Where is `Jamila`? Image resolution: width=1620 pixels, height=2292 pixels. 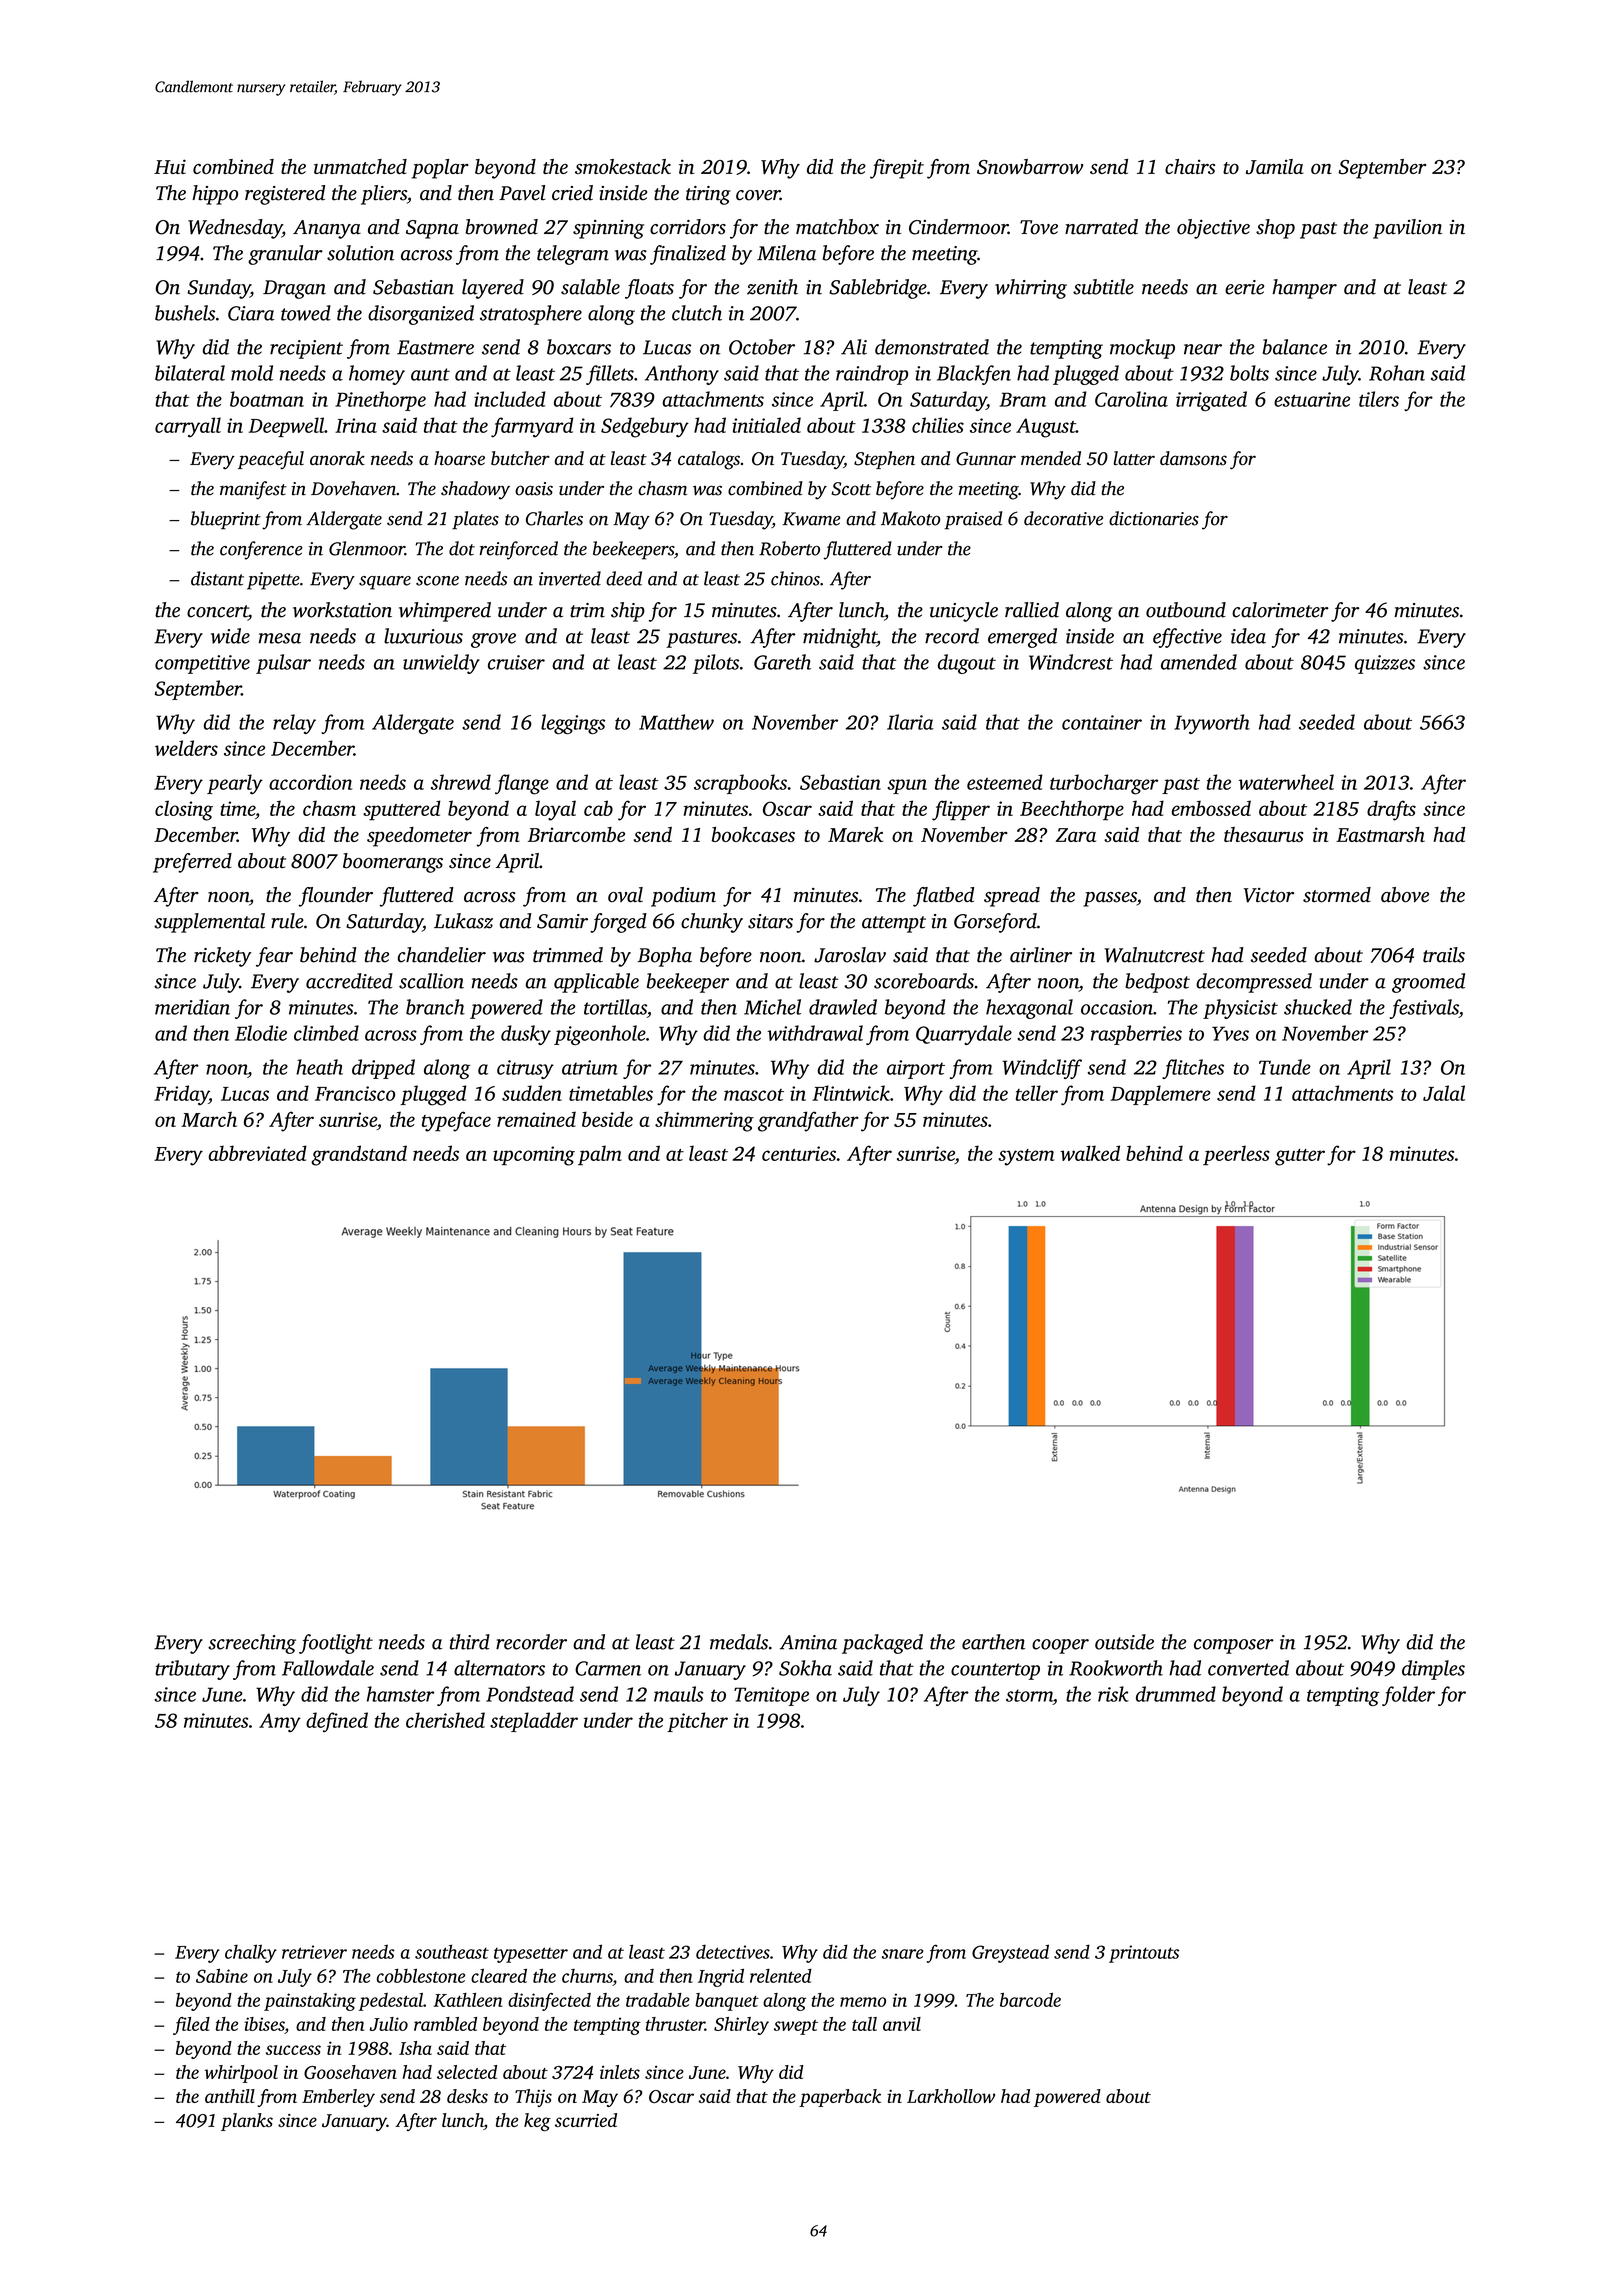 Jamila is located at coordinates (1275, 167).
